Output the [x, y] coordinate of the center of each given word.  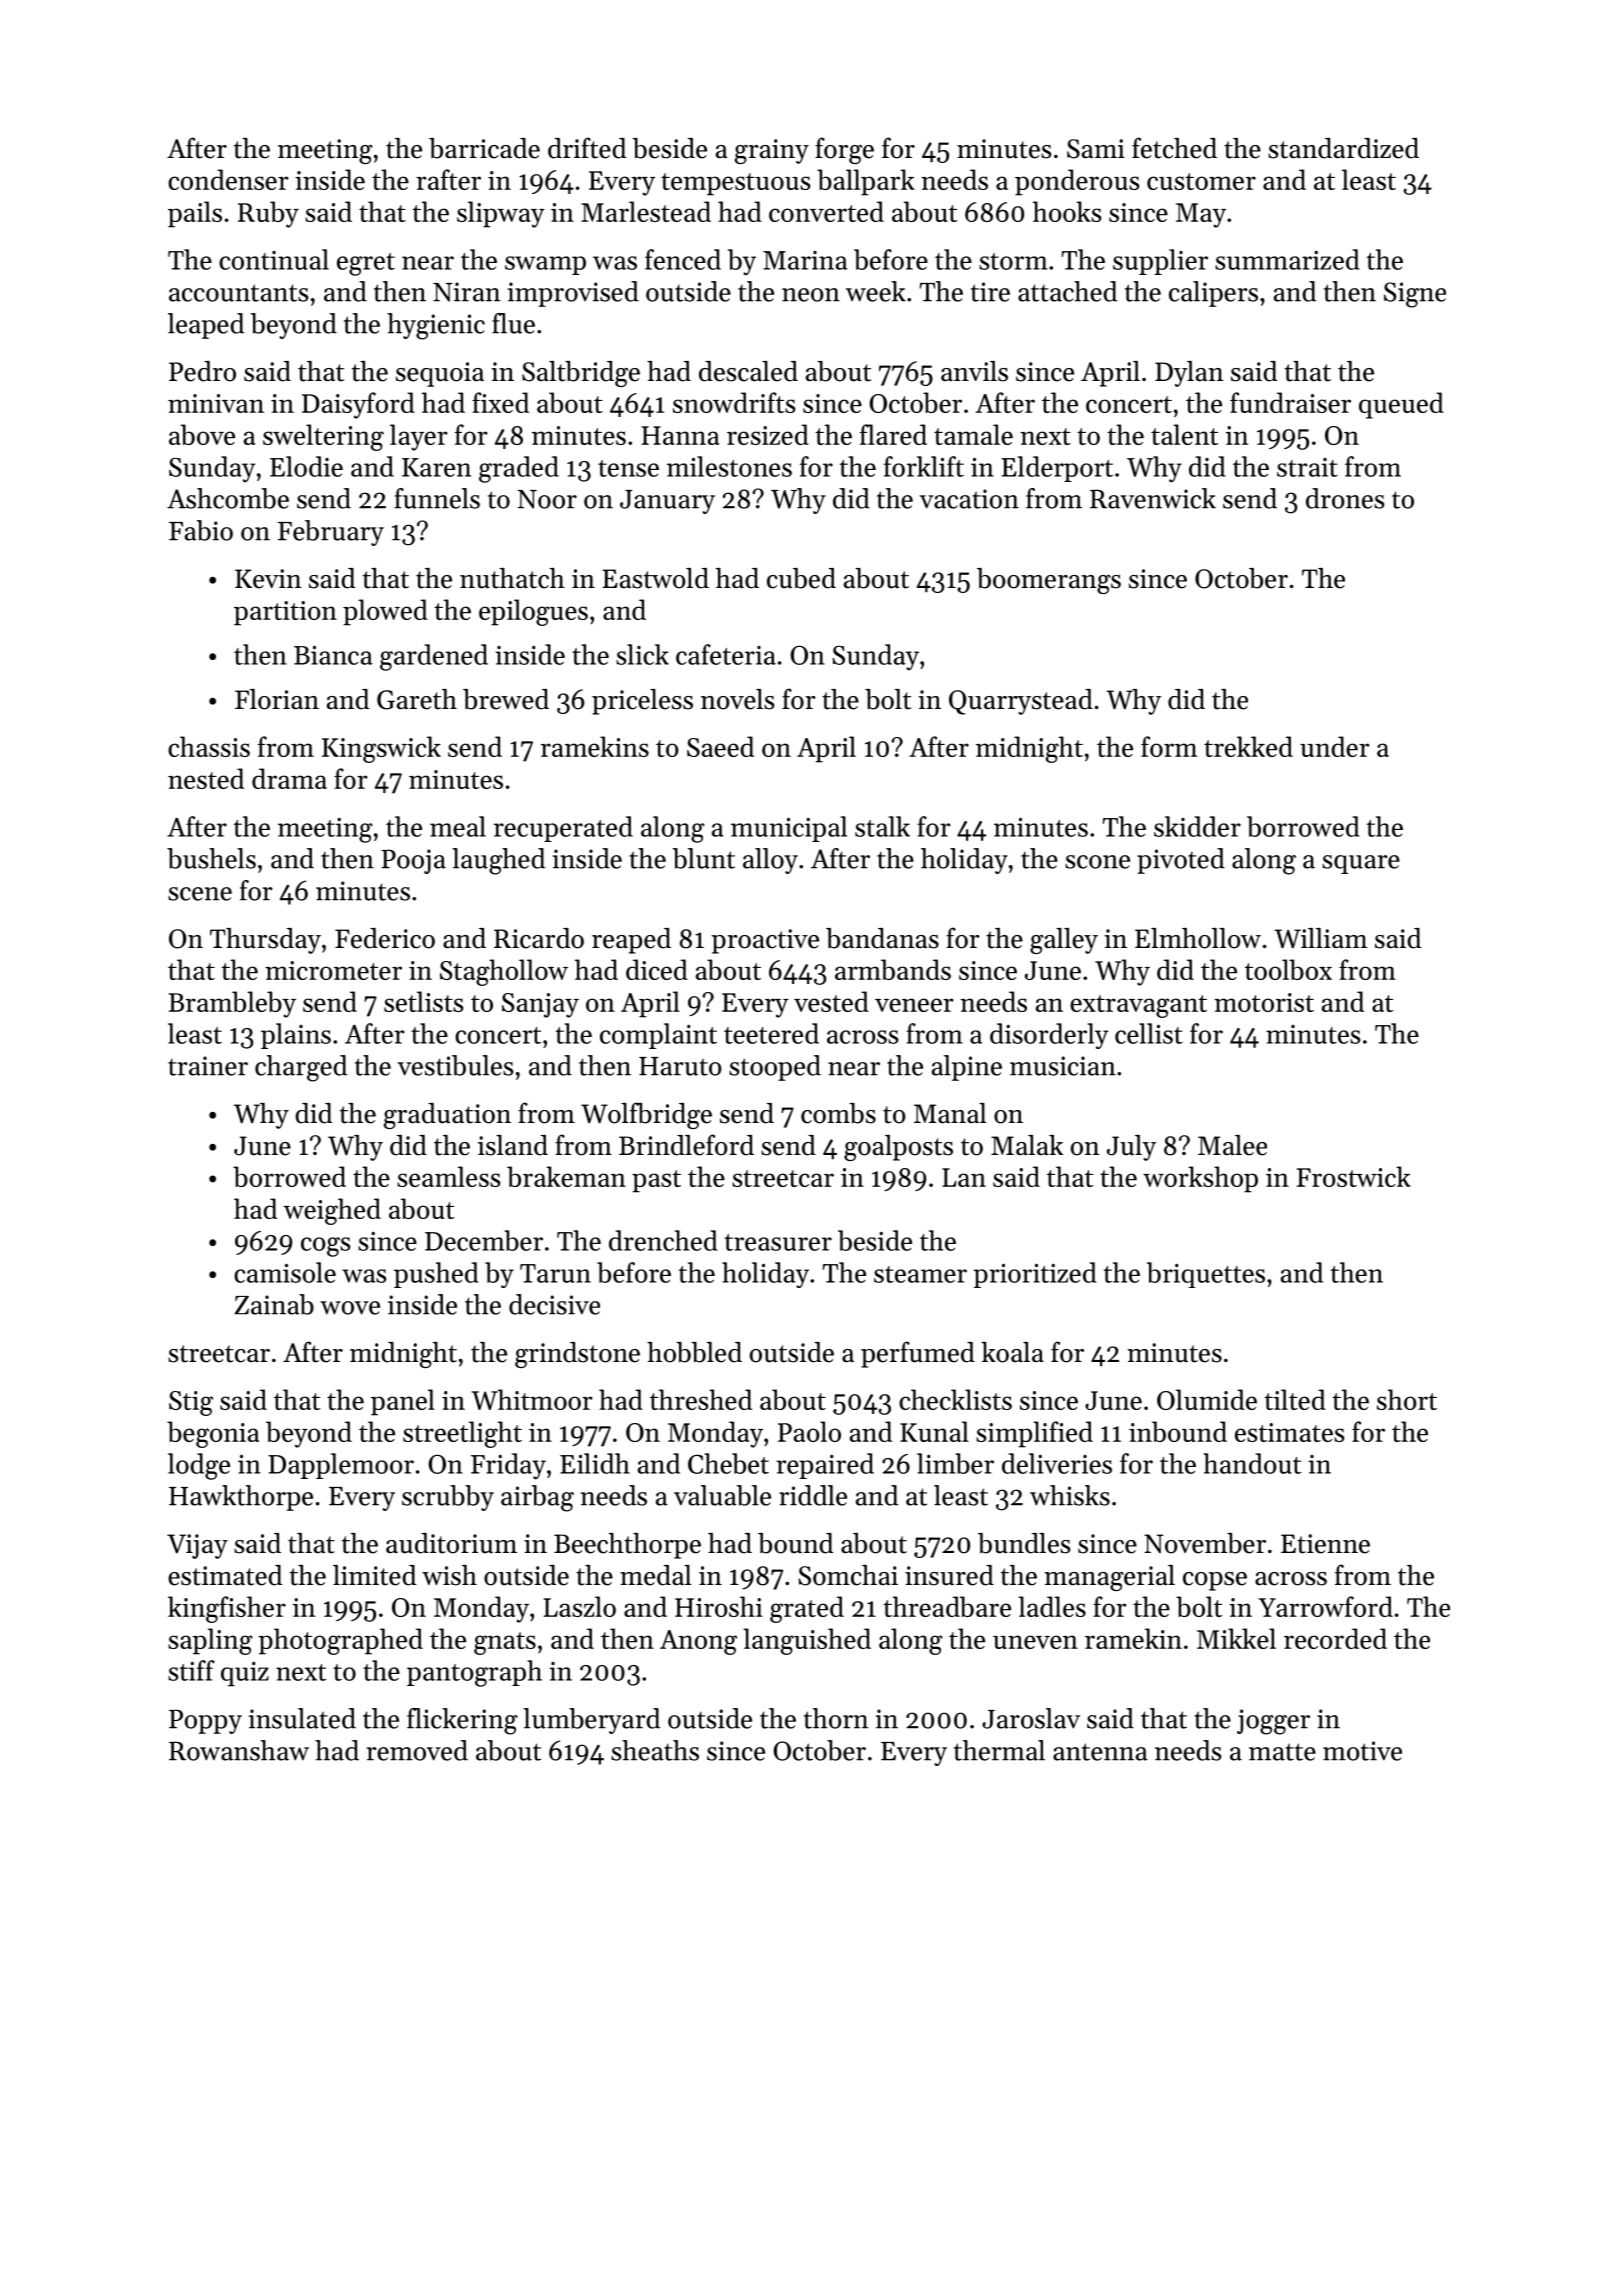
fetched [1174, 148]
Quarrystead [1021, 702]
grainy [772, 151]
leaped [206, 326]
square [1361, 864]
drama [289, 778]
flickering [462, 1721]
